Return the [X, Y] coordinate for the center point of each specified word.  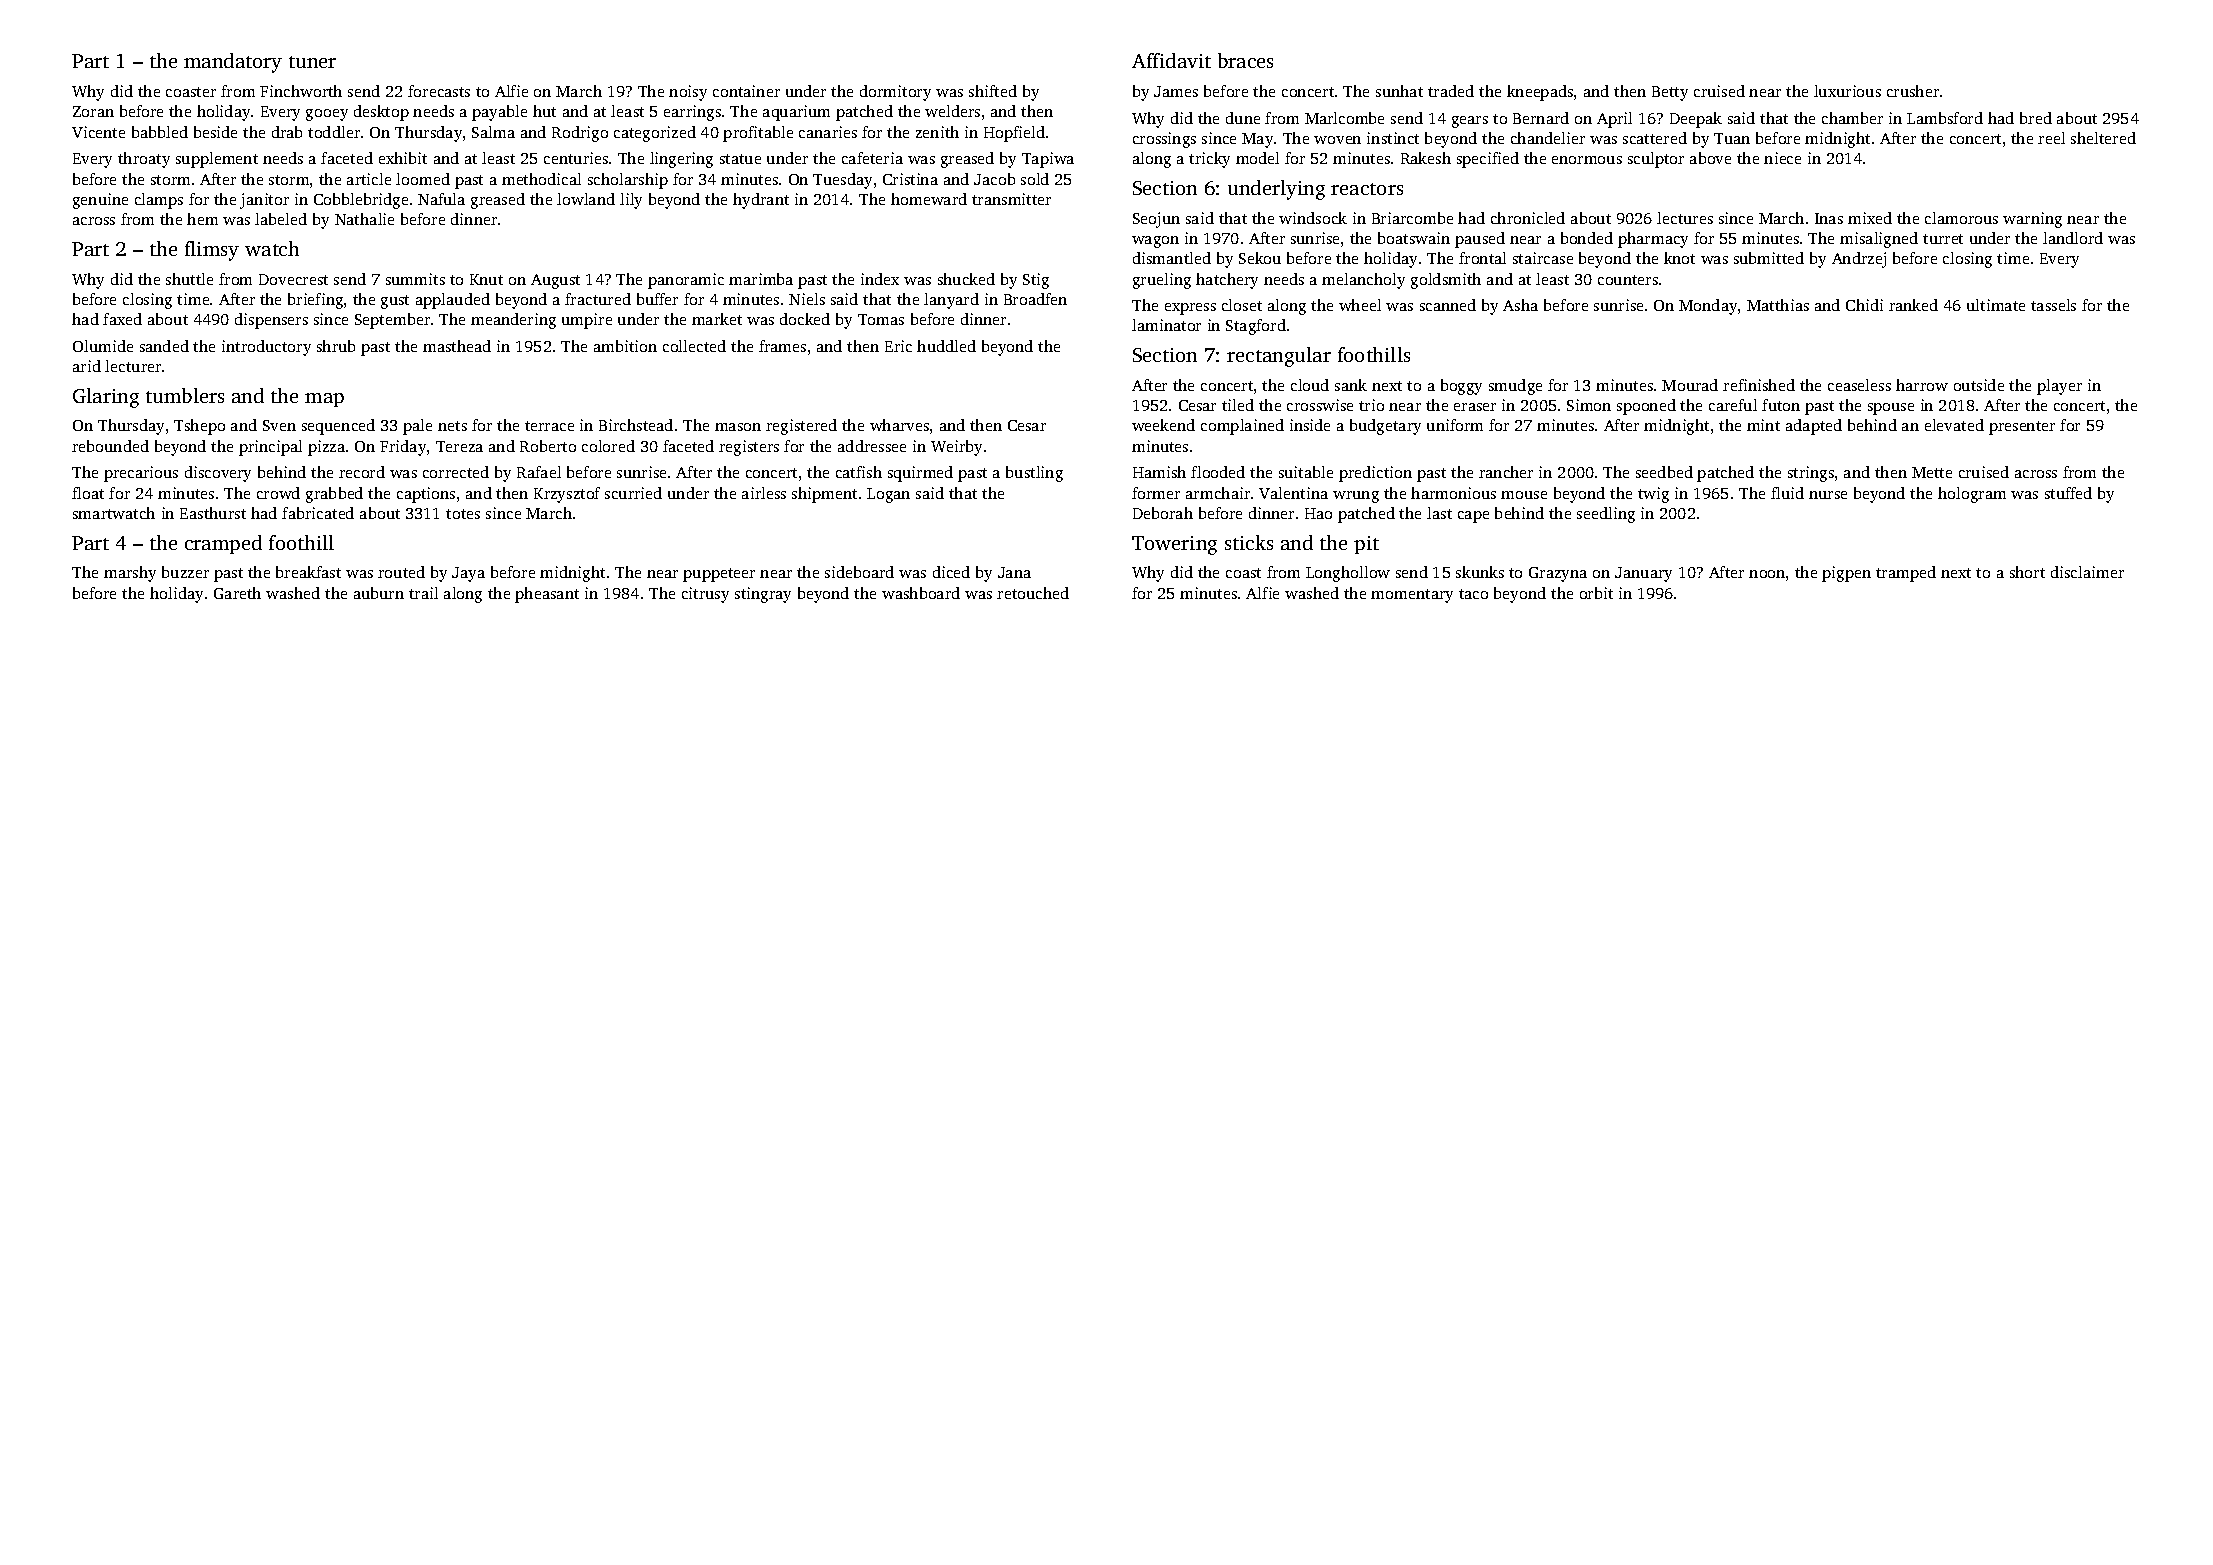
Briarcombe [1412, 218]
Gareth [237, 593]
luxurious [1847, 91]
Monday [1708, 307]
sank [1351, 385]
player [2059, 387]
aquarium [796, 113]
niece [1782, 158]
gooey [327, 115]
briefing [315, 301]
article [369, 179]
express [1190, 309]
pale [417, 427]
